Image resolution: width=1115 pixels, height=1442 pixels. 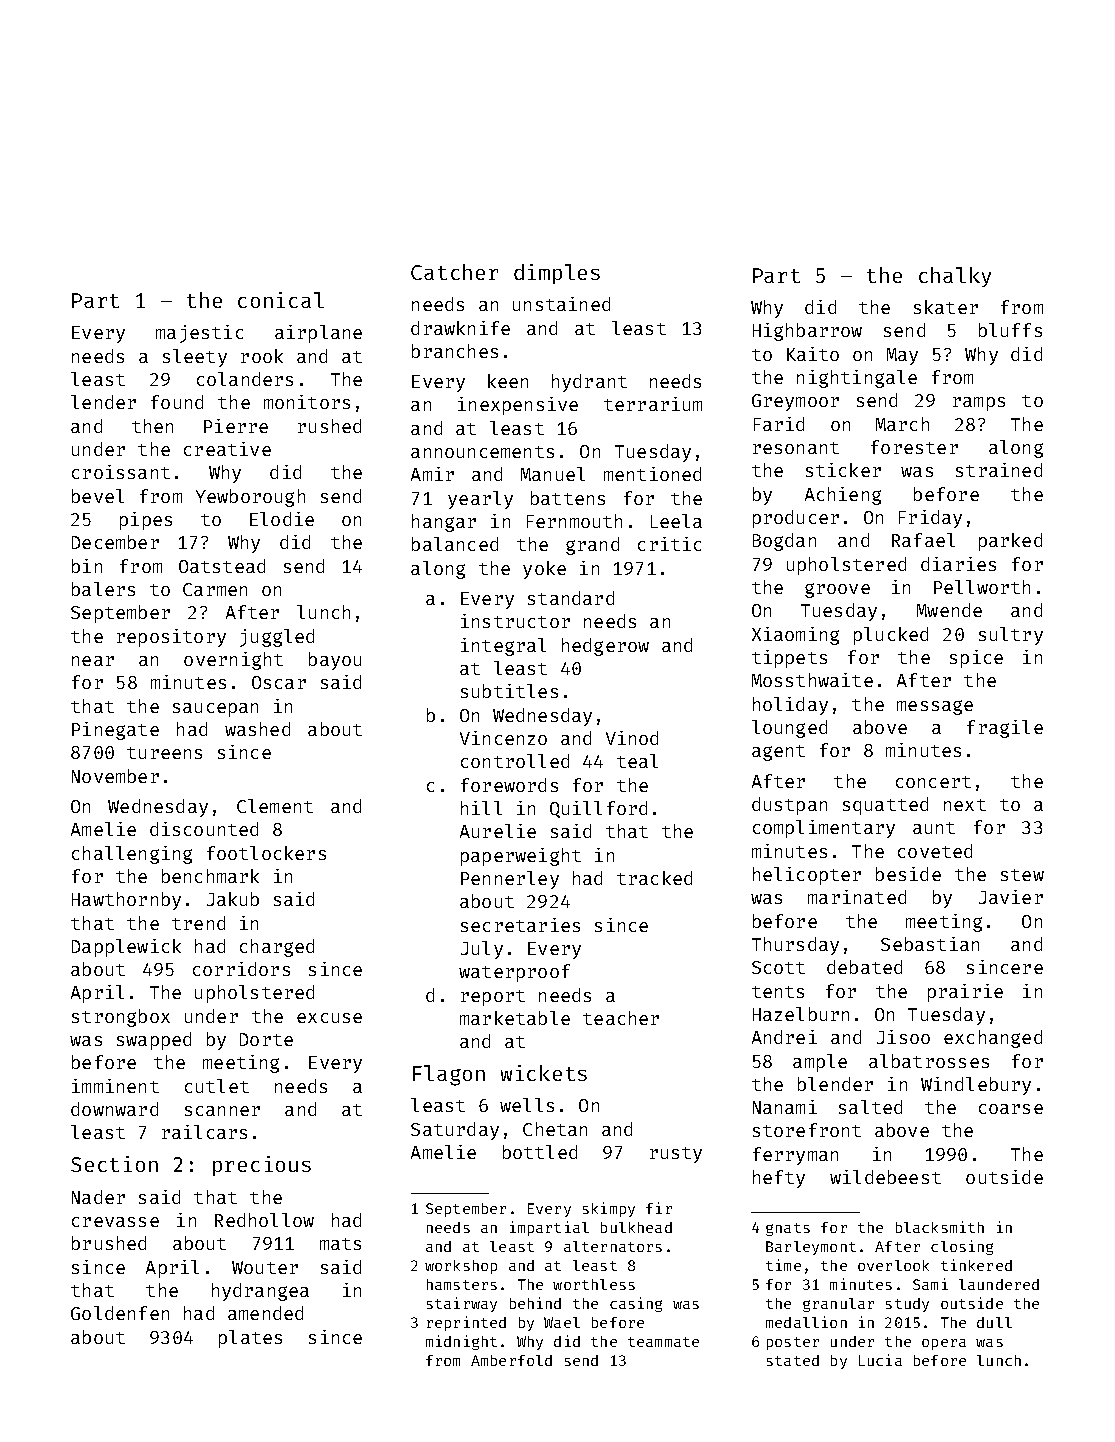 What do you see at coordinates (999, 470) in the screenshot?
I see `strained` at bounding box center [999, 470].
